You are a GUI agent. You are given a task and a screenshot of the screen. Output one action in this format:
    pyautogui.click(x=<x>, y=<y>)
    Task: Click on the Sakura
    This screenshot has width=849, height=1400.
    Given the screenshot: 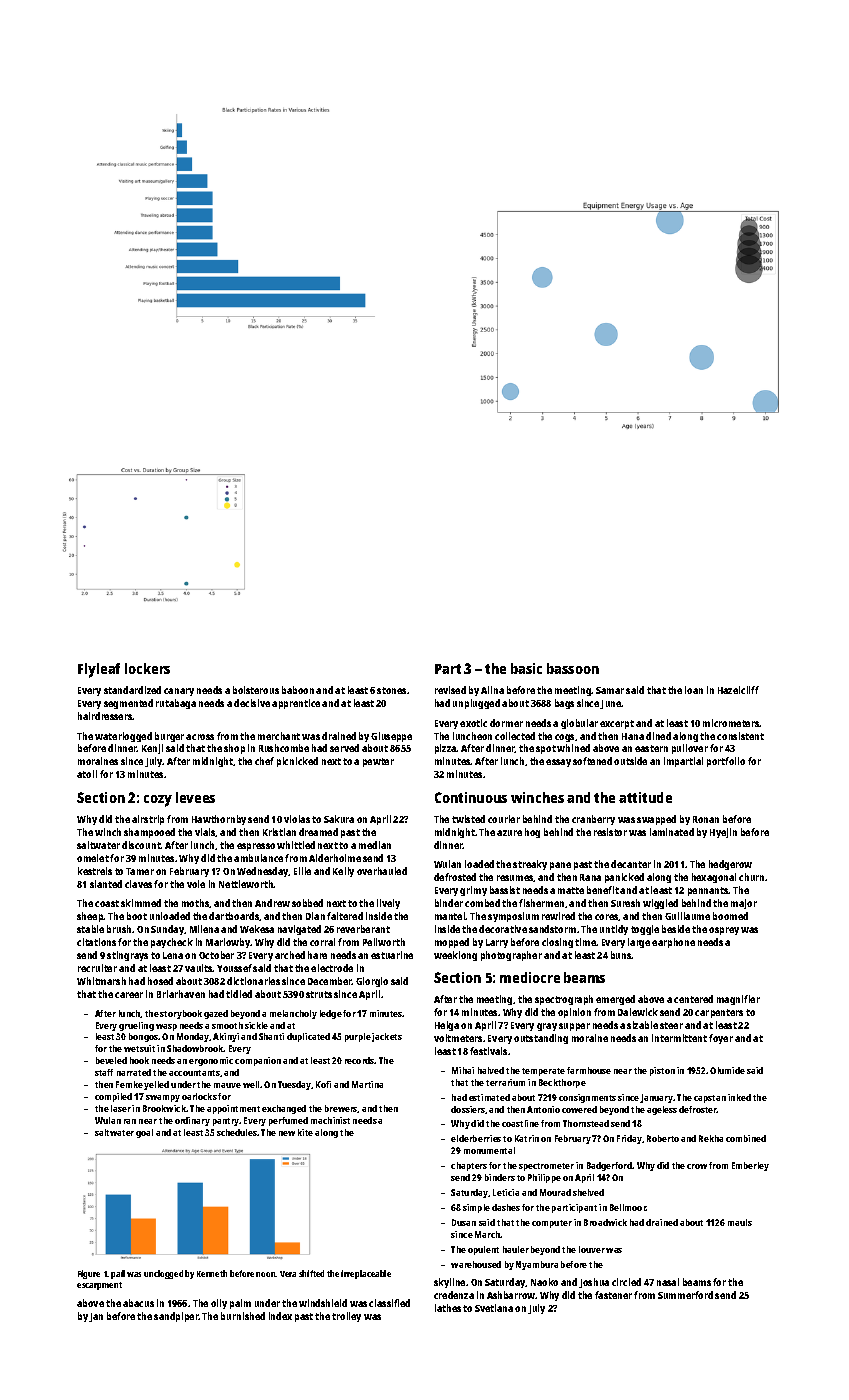 What is the action you would take?
    pyautogui.click(x=339, y=819)
